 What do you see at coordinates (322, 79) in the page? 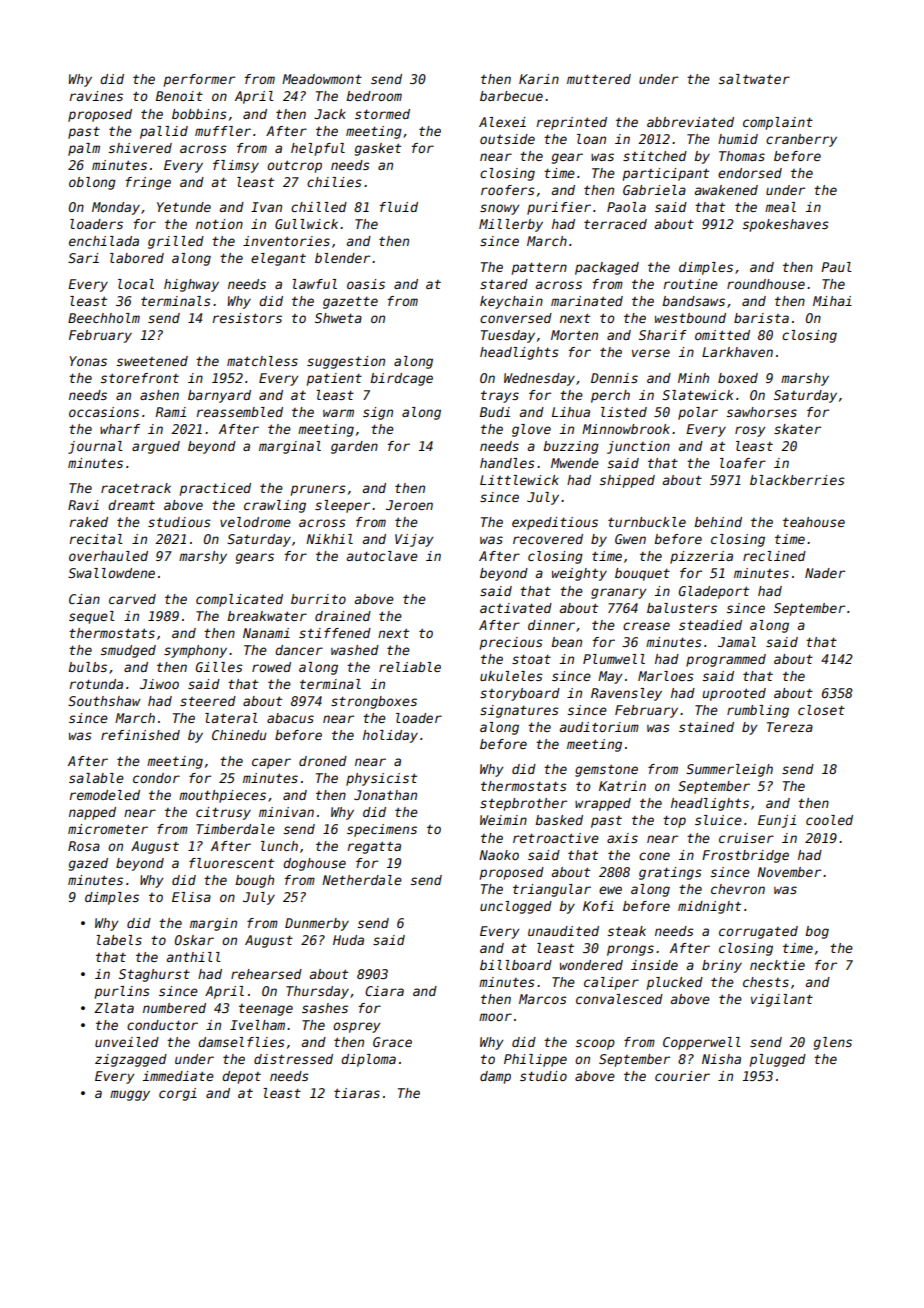
I see `Meadowmont` at bounding box center [322, 79].
